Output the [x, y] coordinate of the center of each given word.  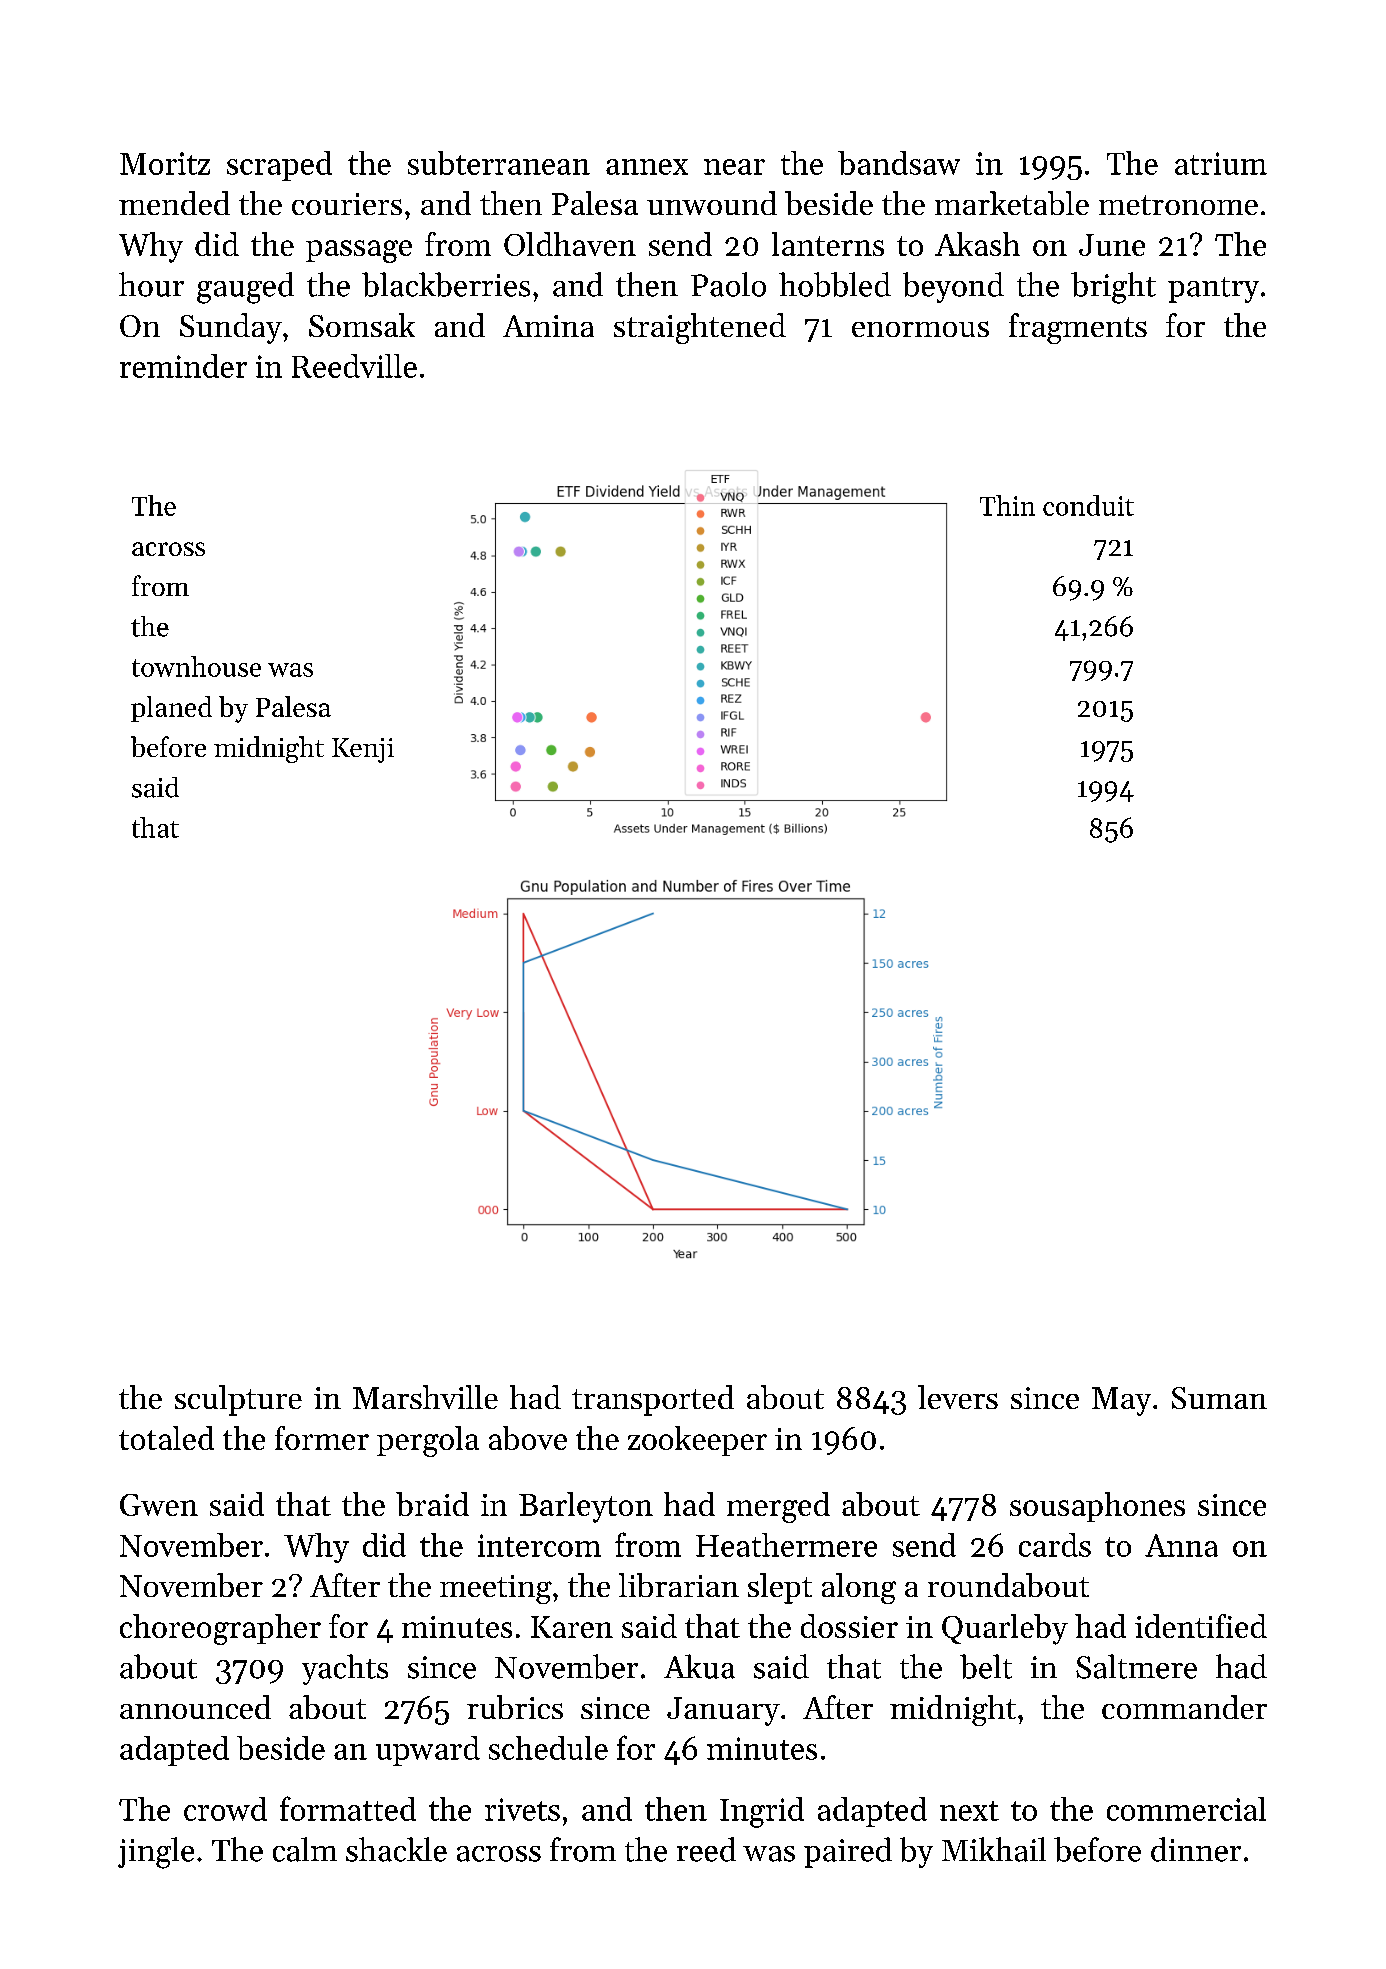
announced [195, 1707]
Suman [1219, 1398]
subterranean [499, 163]
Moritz [165, 163]
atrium [1221, 163]
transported [653, 1400]
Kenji [363, 750]
